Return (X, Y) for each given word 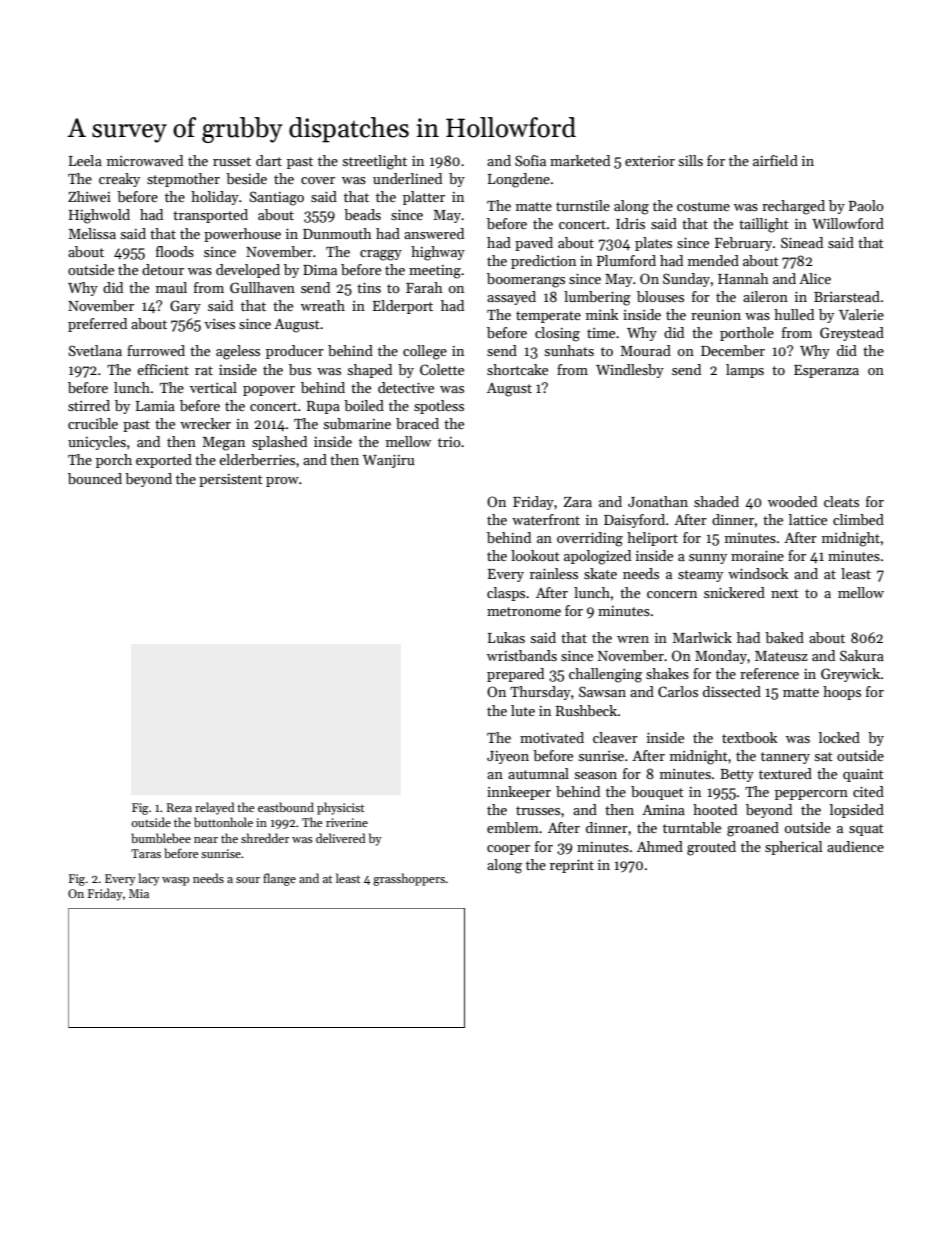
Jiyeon (508, 757)
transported (210, 216)
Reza (179, 807)
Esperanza (826, 371)
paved (534, 244)
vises (219, 324)
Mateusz (781, 656)
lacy (149, 879)
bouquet (657, 793)
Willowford (848, 223)
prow (282, 482)
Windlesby (630, 371)
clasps (506, 594)
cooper (508, 850)
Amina (663, 810)
